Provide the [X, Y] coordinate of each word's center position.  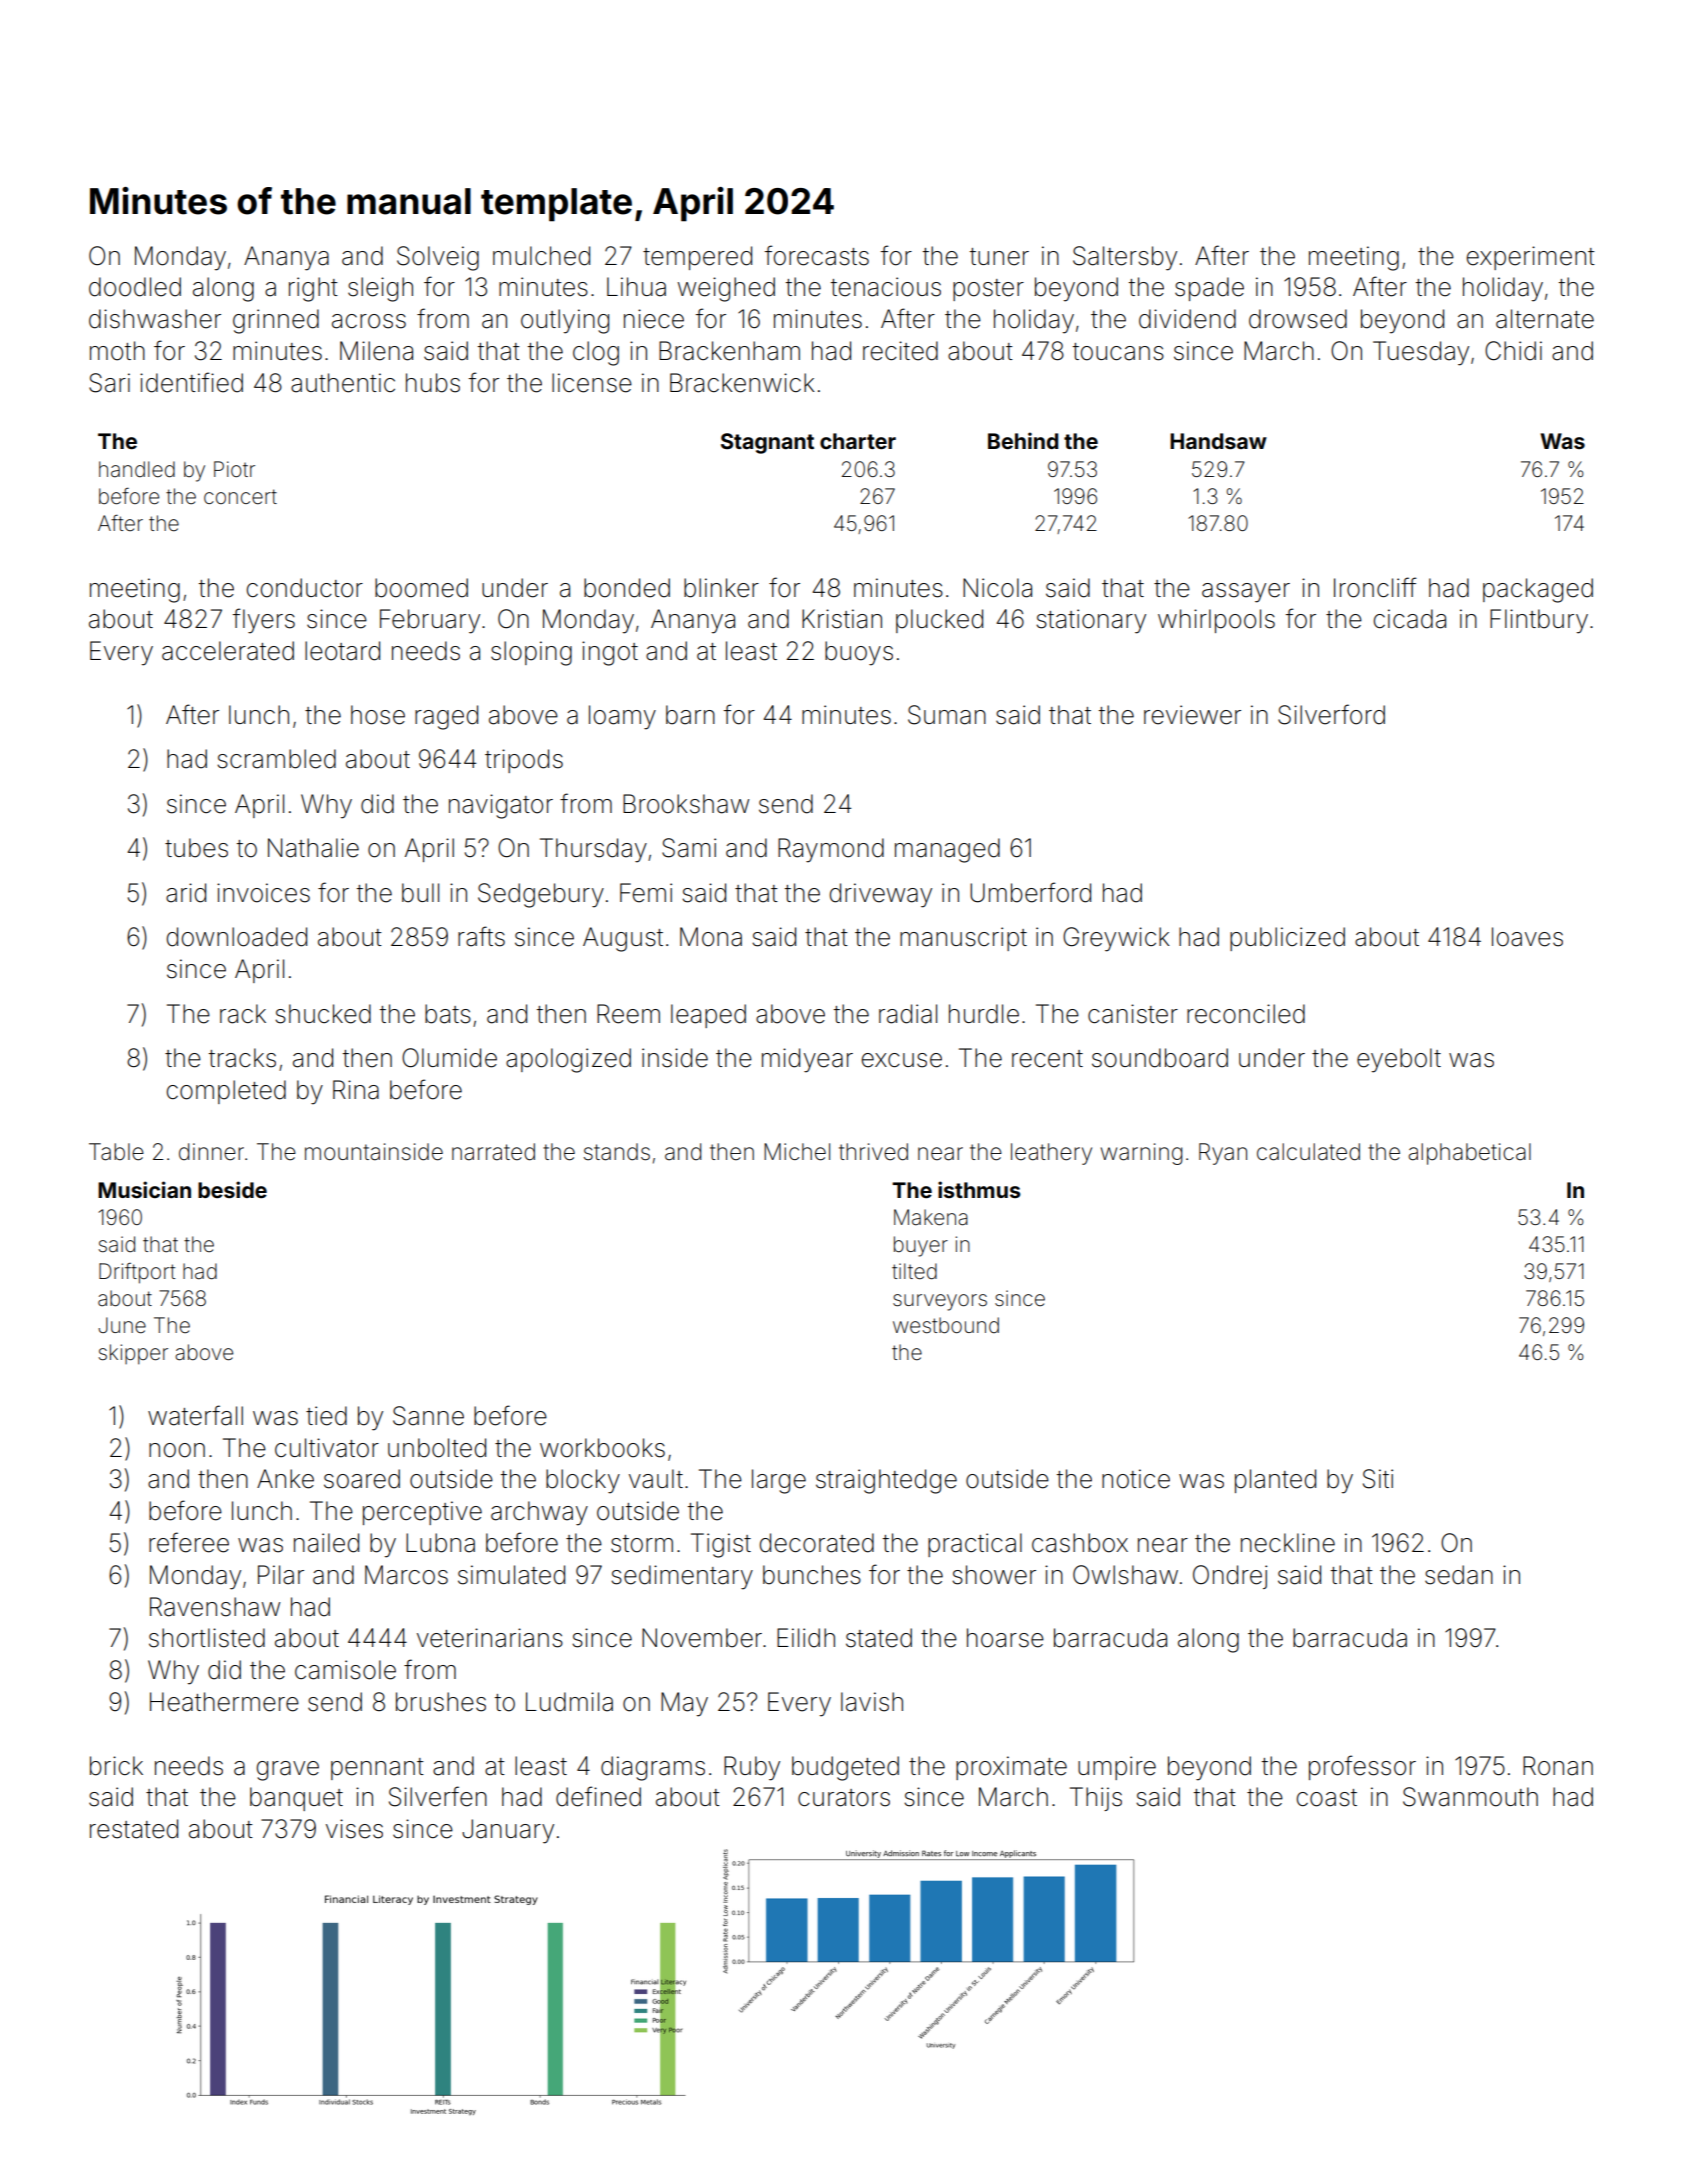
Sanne [428, 1416]
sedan [1459, 1575]
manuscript [963, 939]
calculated [1308, 1152]
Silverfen [438, 1796]
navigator [501, 806]
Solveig [438, 258]
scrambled [276, 759]
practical [975, 1545]
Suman [947, 715]
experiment [1531, 258]
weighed [726, 289]
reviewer [1192, 715]
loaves [1527, 937]
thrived [873, 1152]
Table [116, 1152]
